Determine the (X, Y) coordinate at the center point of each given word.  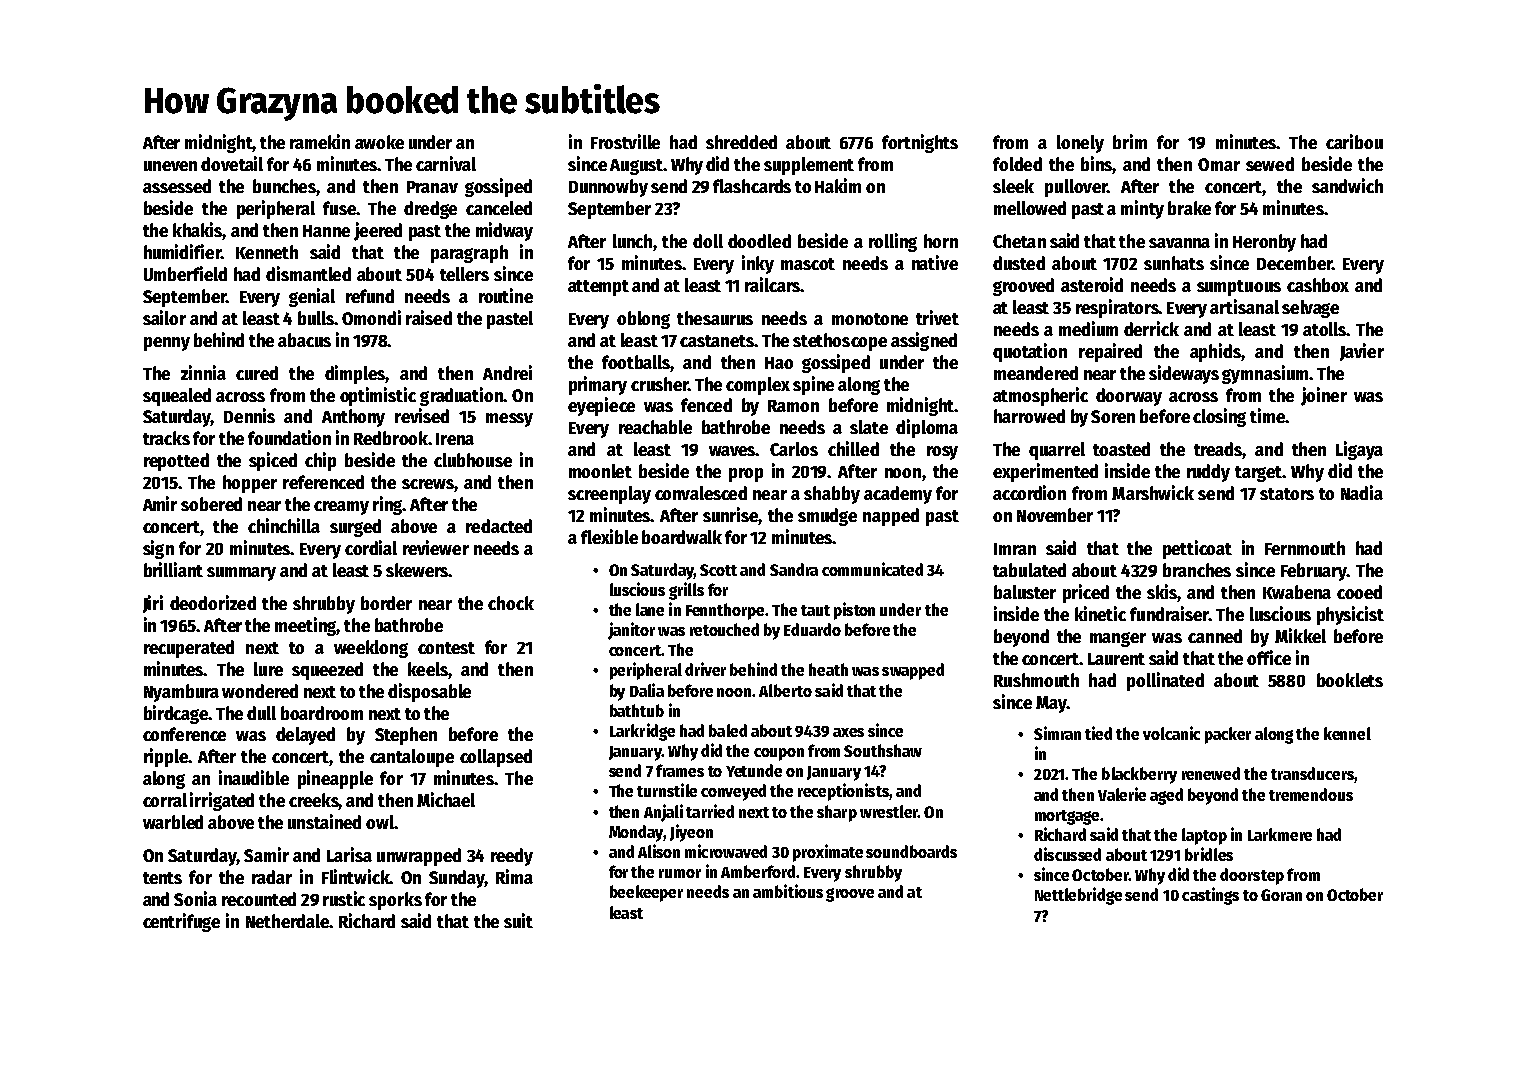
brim (1130, 141)
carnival (446, 163)
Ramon (793, 406)
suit (518, 920)
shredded (741, 142)
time (1267, 415)
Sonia (195, 898)
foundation (289, 437)
